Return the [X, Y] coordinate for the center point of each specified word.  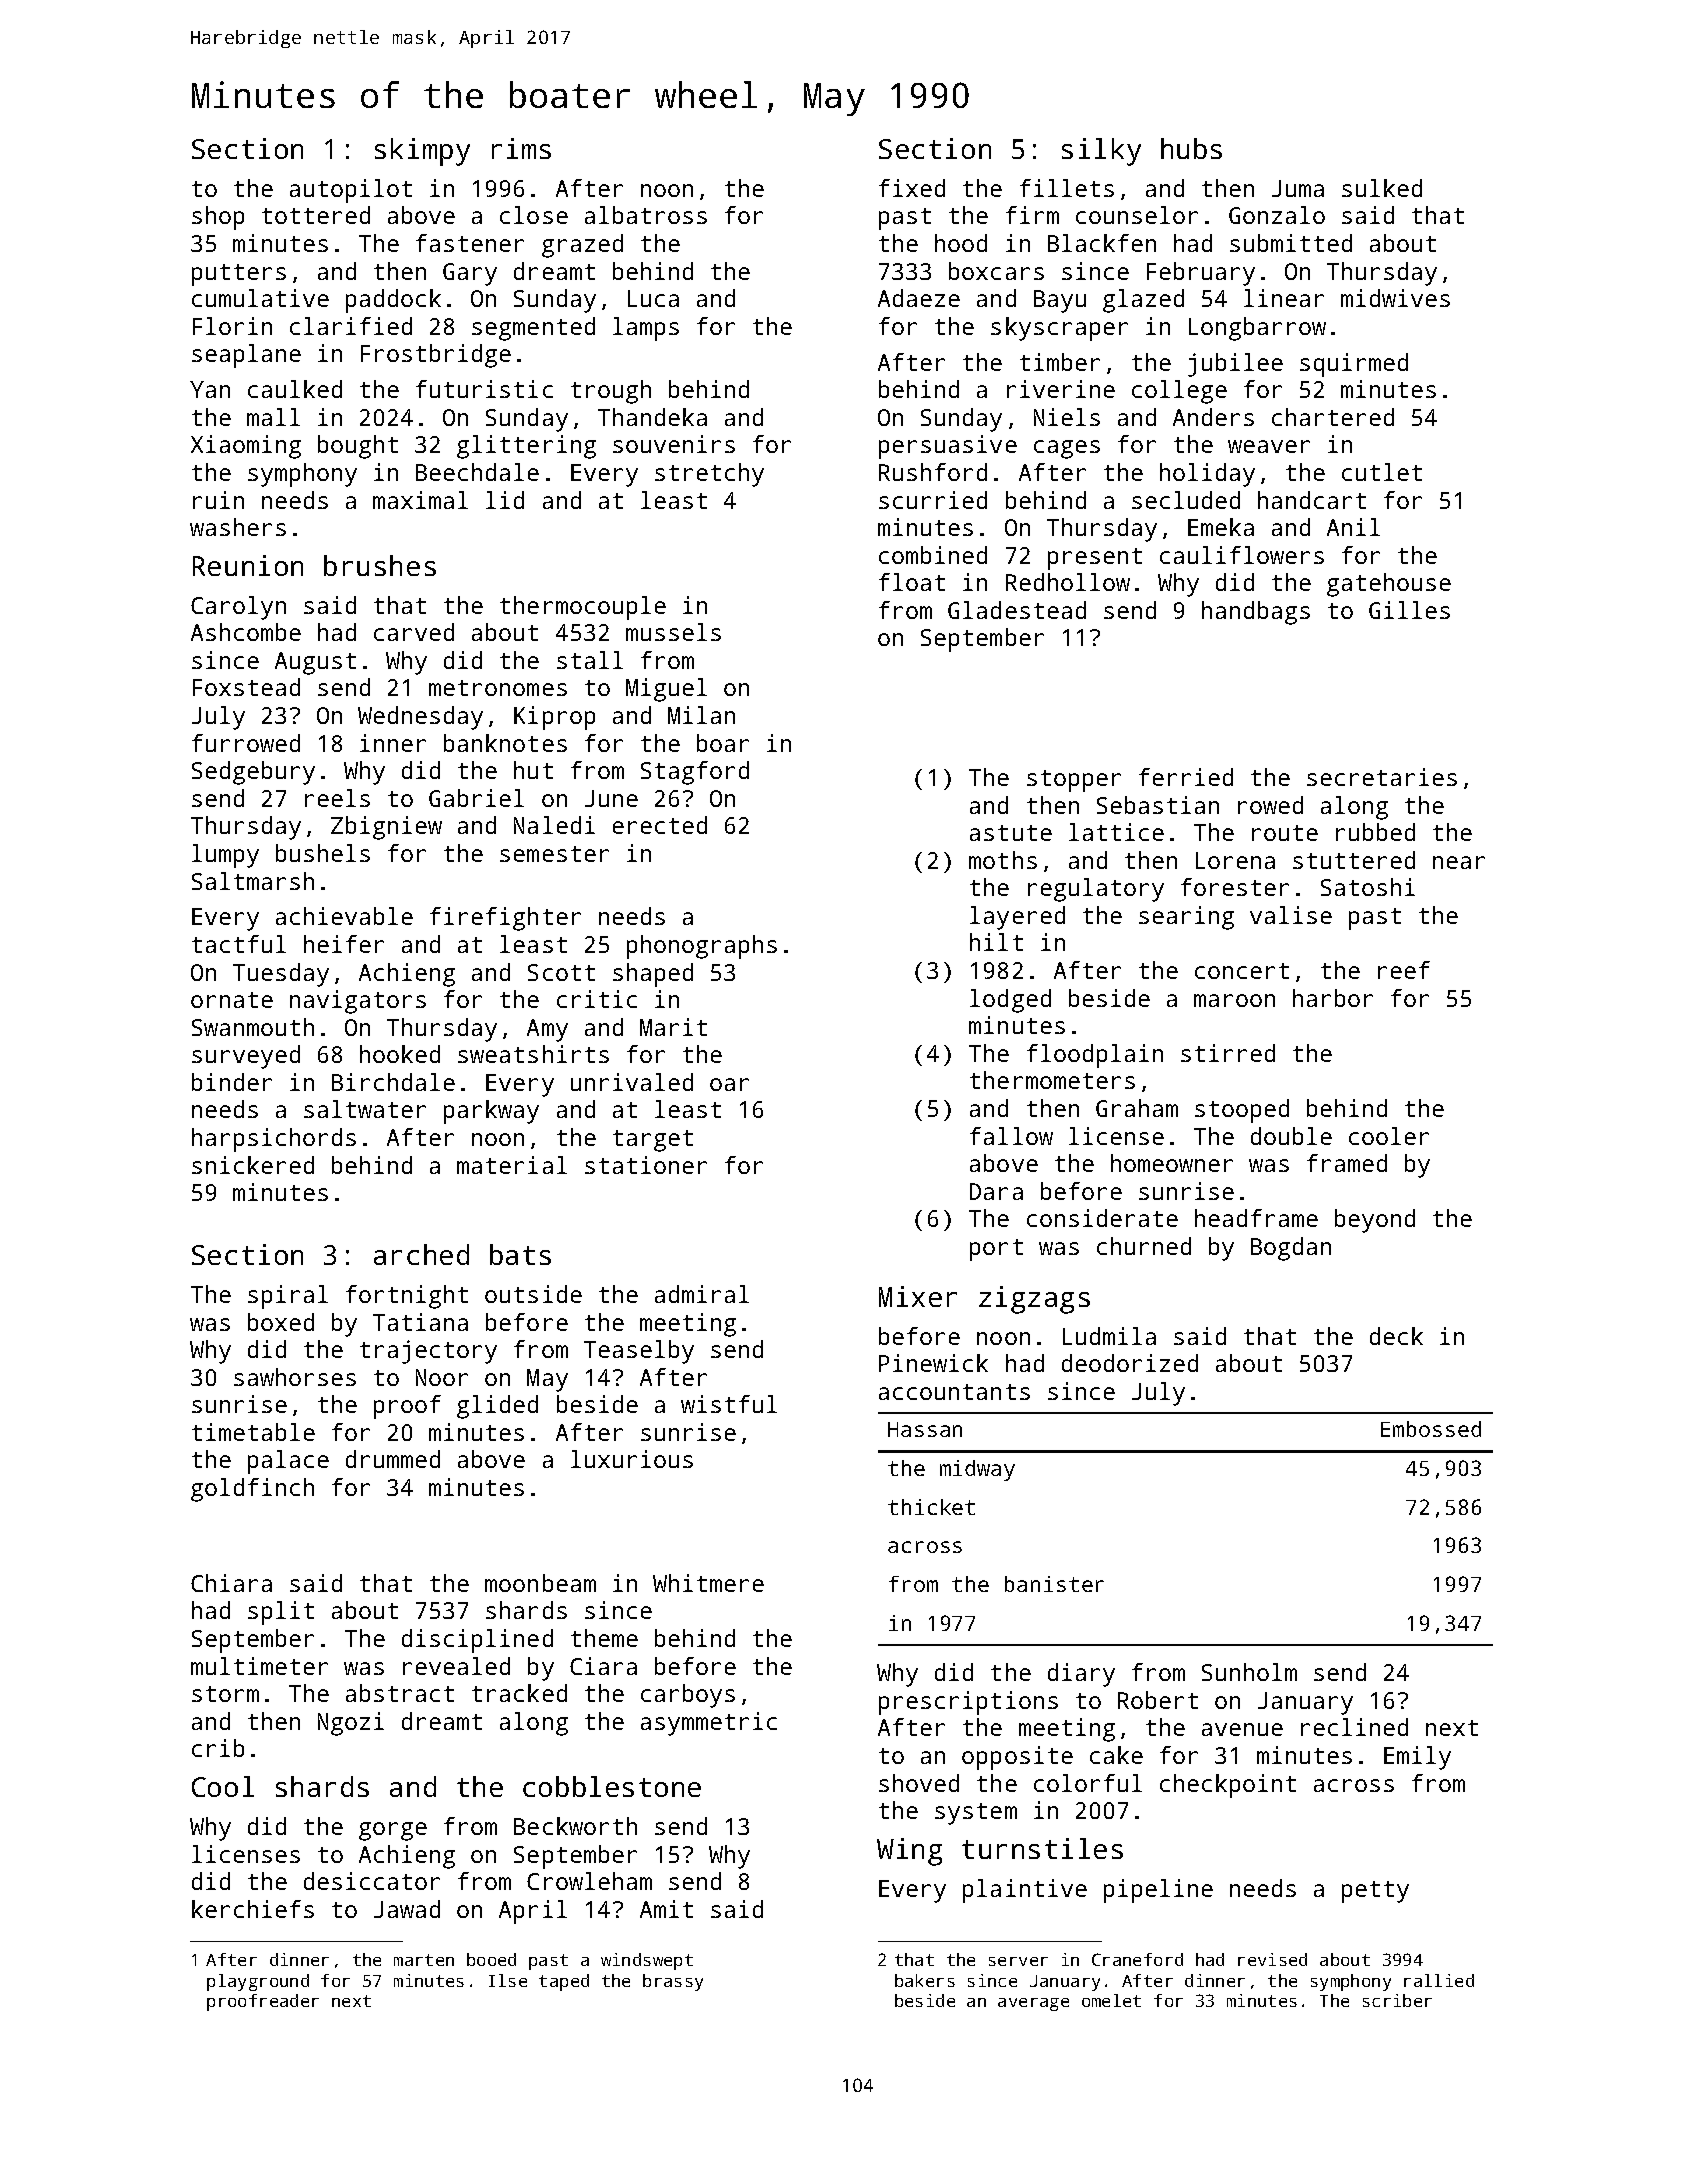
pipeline [1158, 1891]
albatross [646, 215]
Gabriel [476, 798]
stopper [1074, 781]
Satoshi [1368, 887]
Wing [909, 1852]
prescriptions [968, 1703]
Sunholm [1249, 1672]
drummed [393, 1459]
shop [218, 218]
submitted [1291, 243]
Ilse [508, 1980]
